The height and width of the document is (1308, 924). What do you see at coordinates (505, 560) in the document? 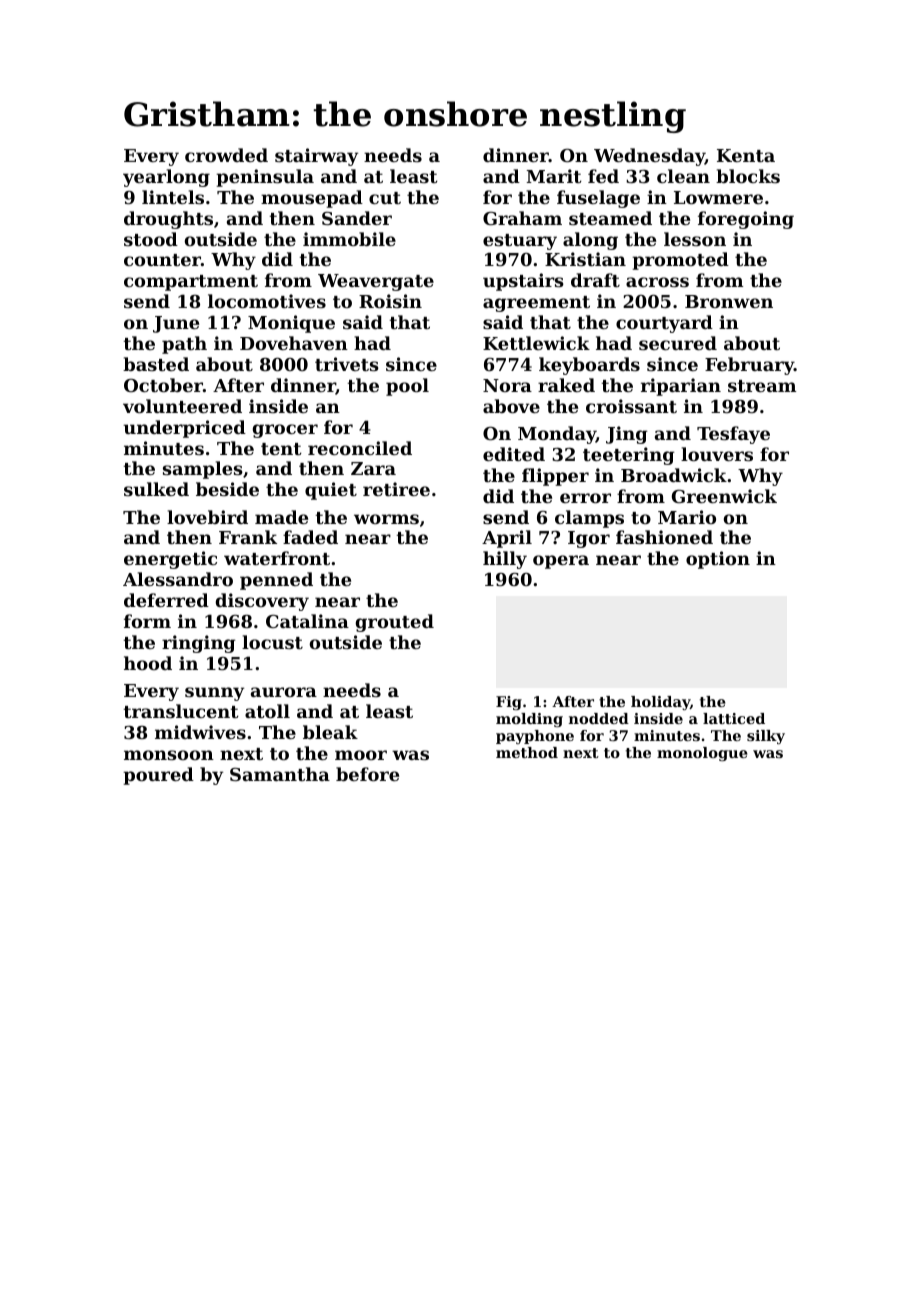
I see `hilly` at bounding box center [505, 560].
